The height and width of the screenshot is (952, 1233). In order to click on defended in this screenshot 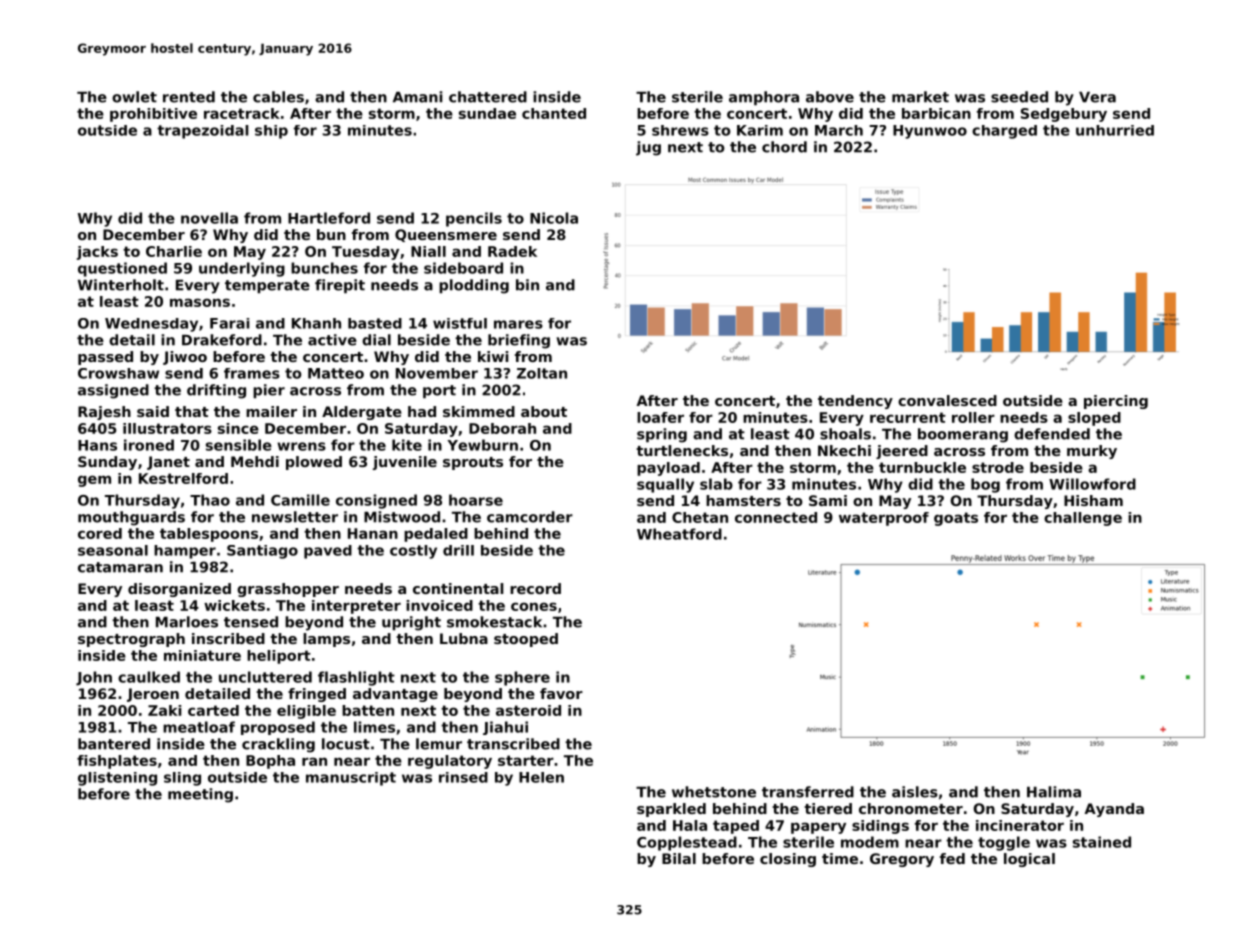, I will do `click(1052, 434)`.
